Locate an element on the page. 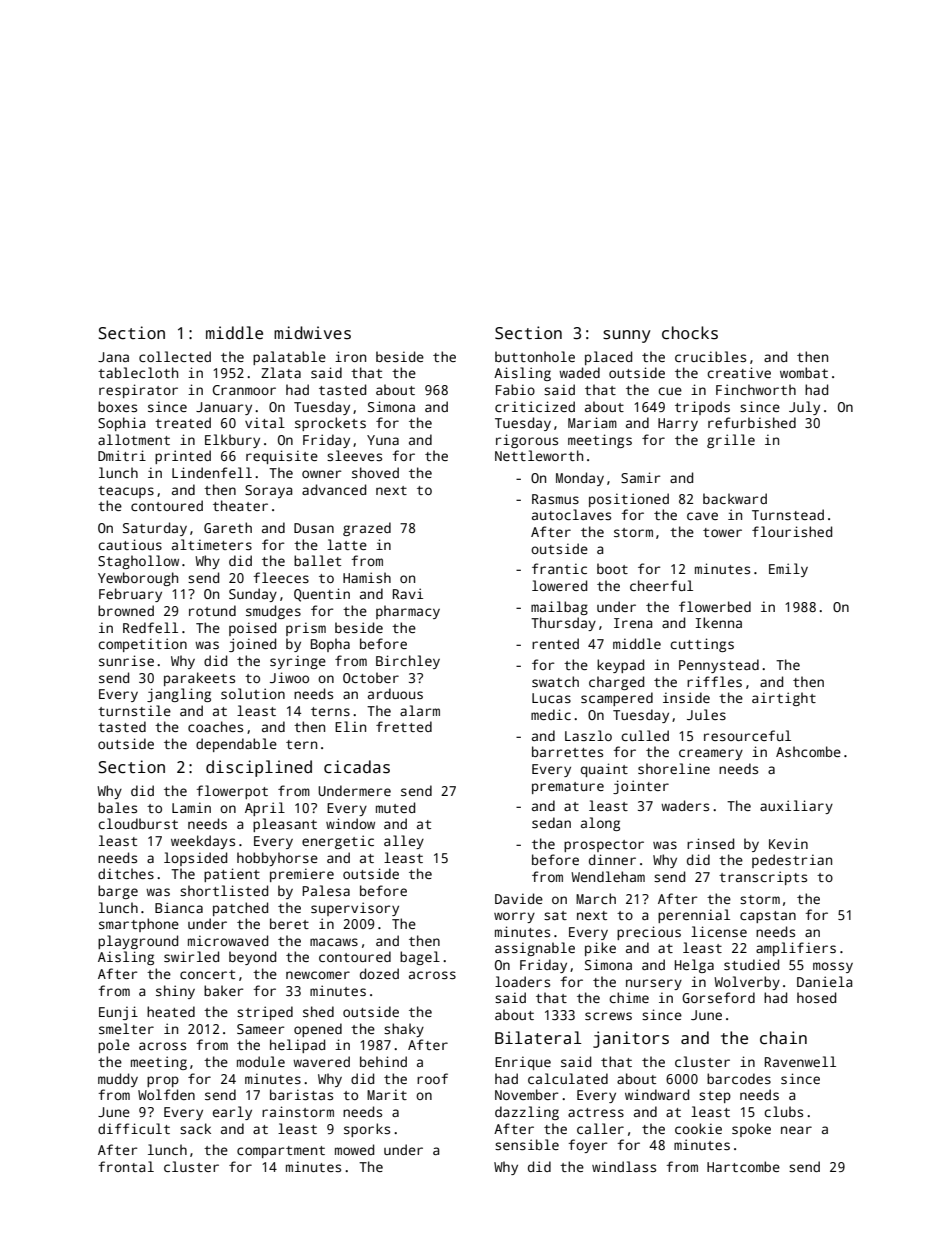 This image has width=952, height=1233. Yuna is located at coordinates (383, 440).
